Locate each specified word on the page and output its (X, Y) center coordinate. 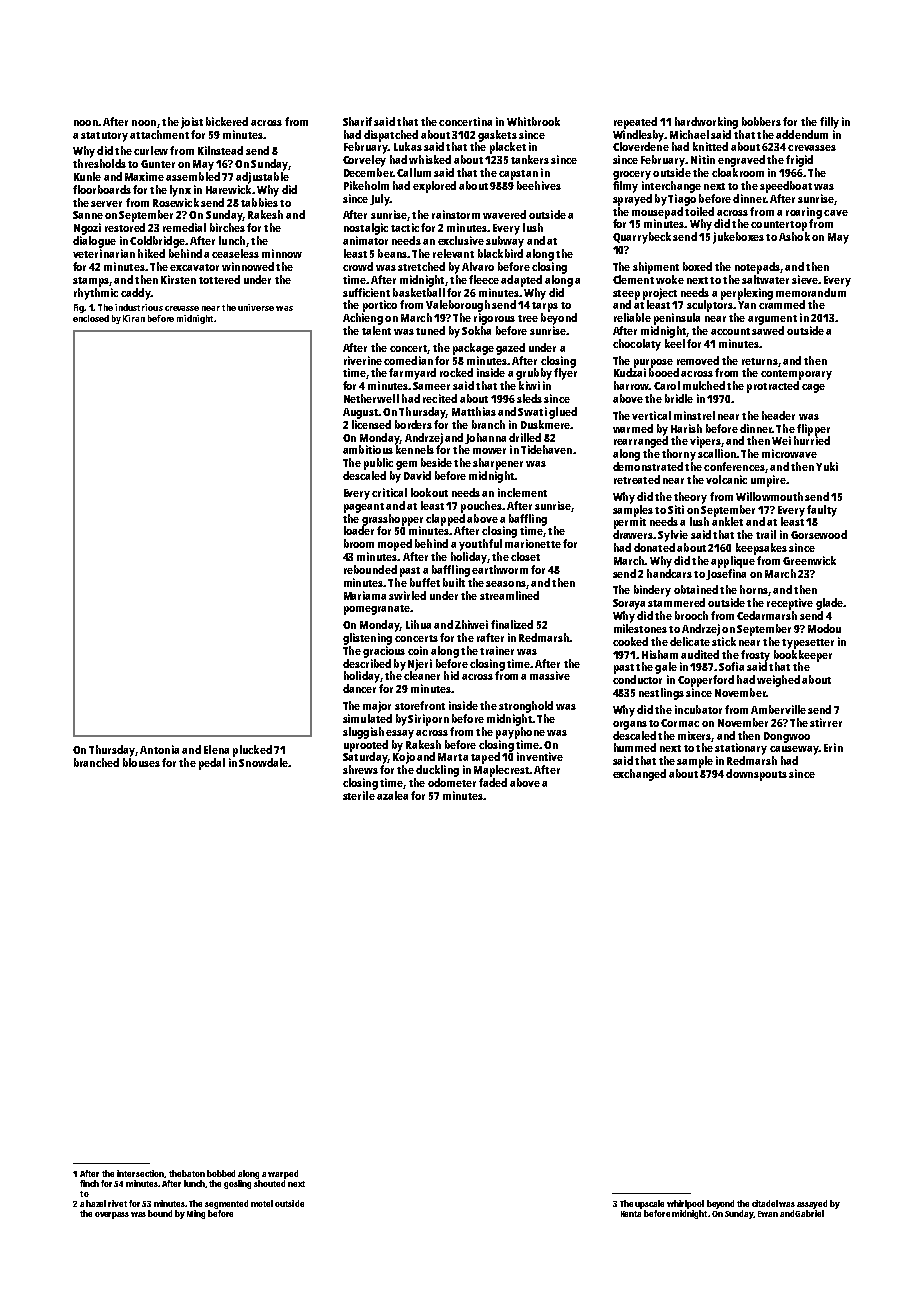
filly (829, 123)
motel (262, 1203)
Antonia (159, 749)
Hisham (660, 654)
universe (256, 307)
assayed (812, 1204)
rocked (456, 372)
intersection (140, 1173)
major (377, 707)
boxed (697, 266)
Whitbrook (533, 121)
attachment (159, 134)
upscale (649, 1204)
